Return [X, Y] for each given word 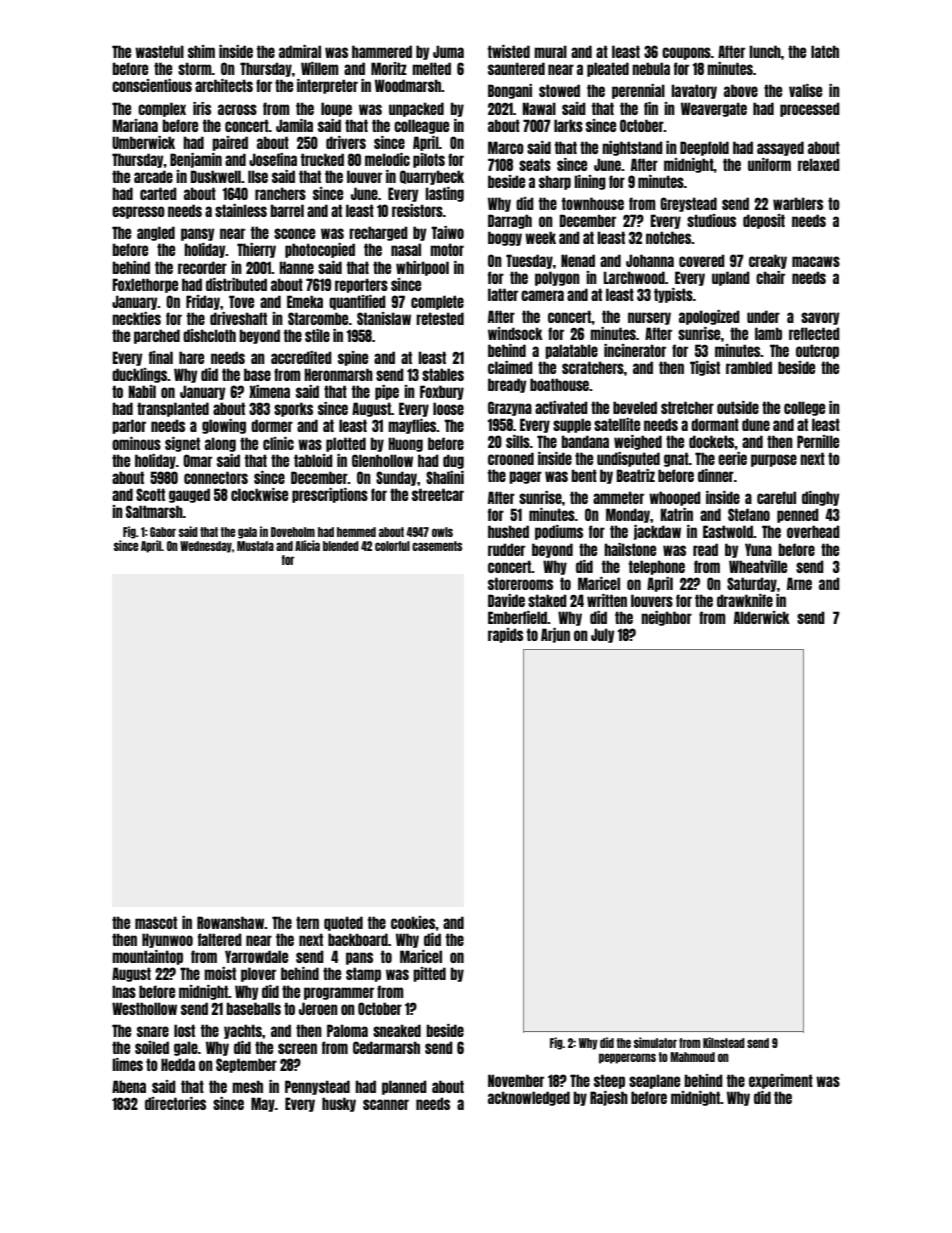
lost [184, 1030]
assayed [780, 148]
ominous [136, 443]
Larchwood [634, 277]
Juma [448, 51]
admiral [300, 51]
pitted [429, 974]
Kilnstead [724, 1042]
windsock [515, 333]
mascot [156, 922]
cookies [413, 922]
